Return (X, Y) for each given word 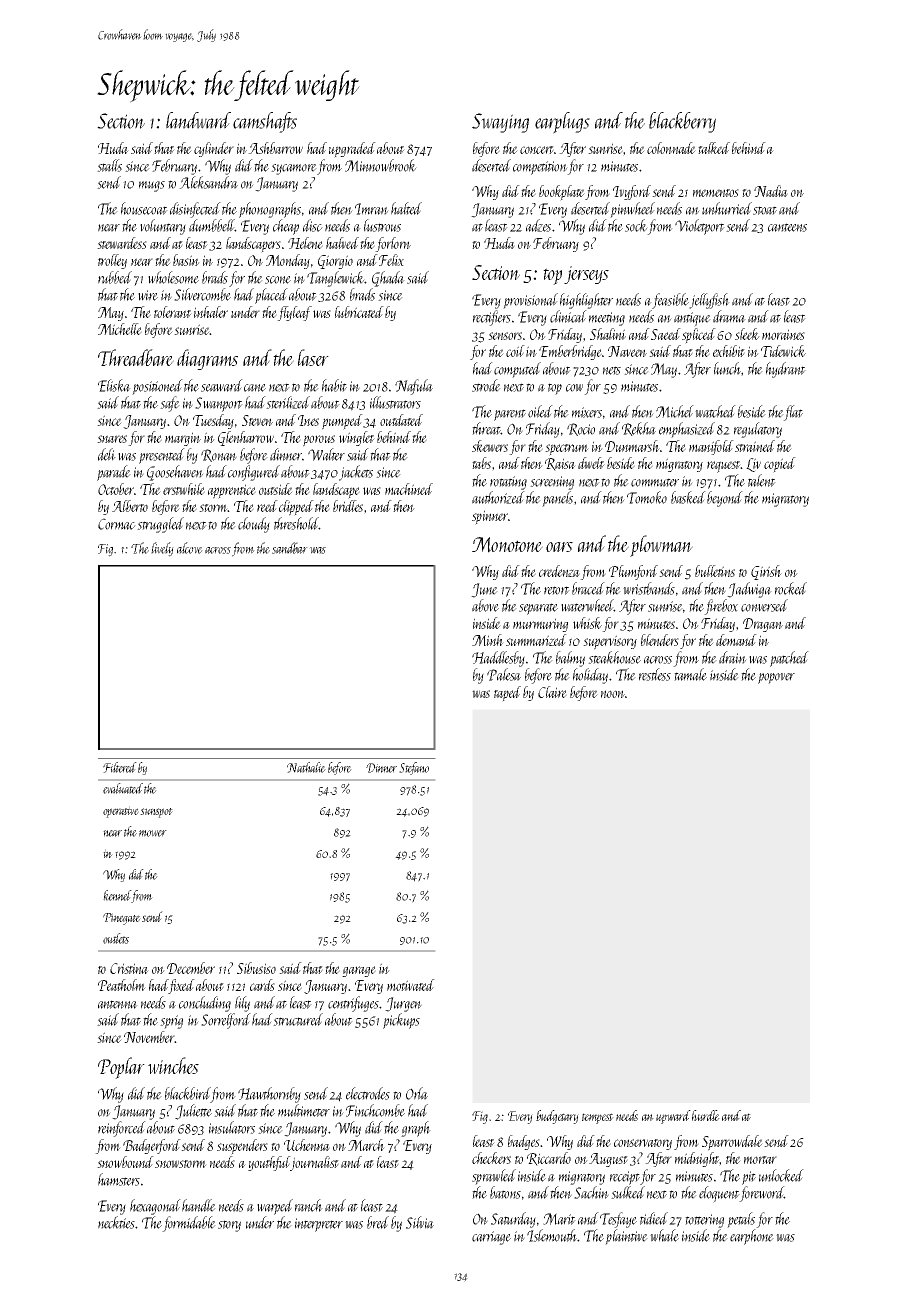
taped (507, 694)
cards (262, 985)
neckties (116, 1222)
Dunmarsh (632, 446)
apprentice (232, 491)
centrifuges (353, 1004)
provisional (530, 301)
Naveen (627, 351)
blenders (660, 640)
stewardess (122, 243)
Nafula (414, 387)
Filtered (120, 767)
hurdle (706, 1115)
